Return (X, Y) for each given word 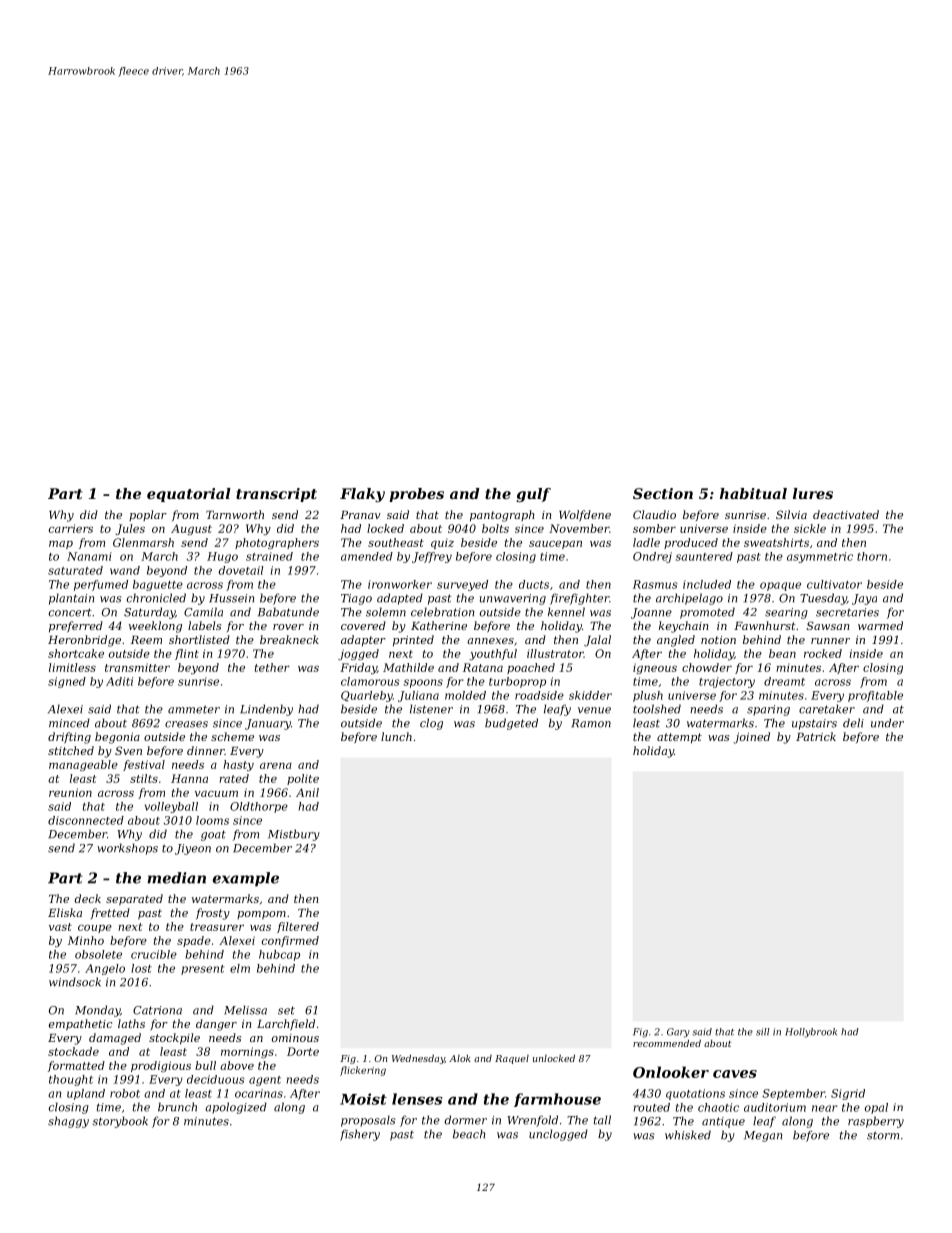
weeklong (155, 627)
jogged (358, 654)
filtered (298, 927)
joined (752, 738)
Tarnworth (235, 514)
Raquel (512, 1059)
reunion (70, 792)
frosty (213, 914)
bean (782, 653)
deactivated (846, 514)
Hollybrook (811, 1033)
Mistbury (294, 835)
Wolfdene (585, 515)
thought (71, 1080)
